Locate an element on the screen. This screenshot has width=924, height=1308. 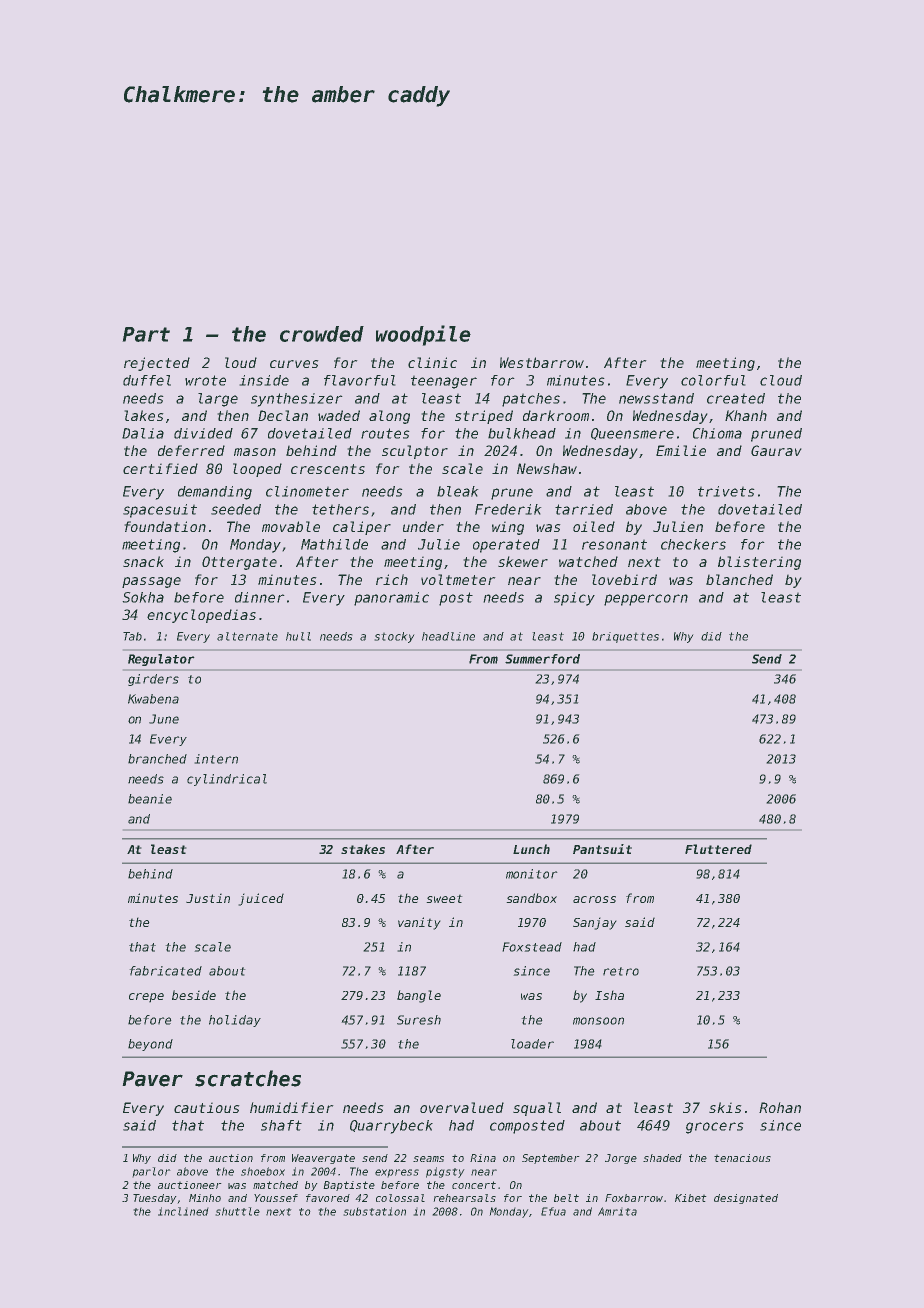
Westbarrow is located at coordinates (542, 362).
